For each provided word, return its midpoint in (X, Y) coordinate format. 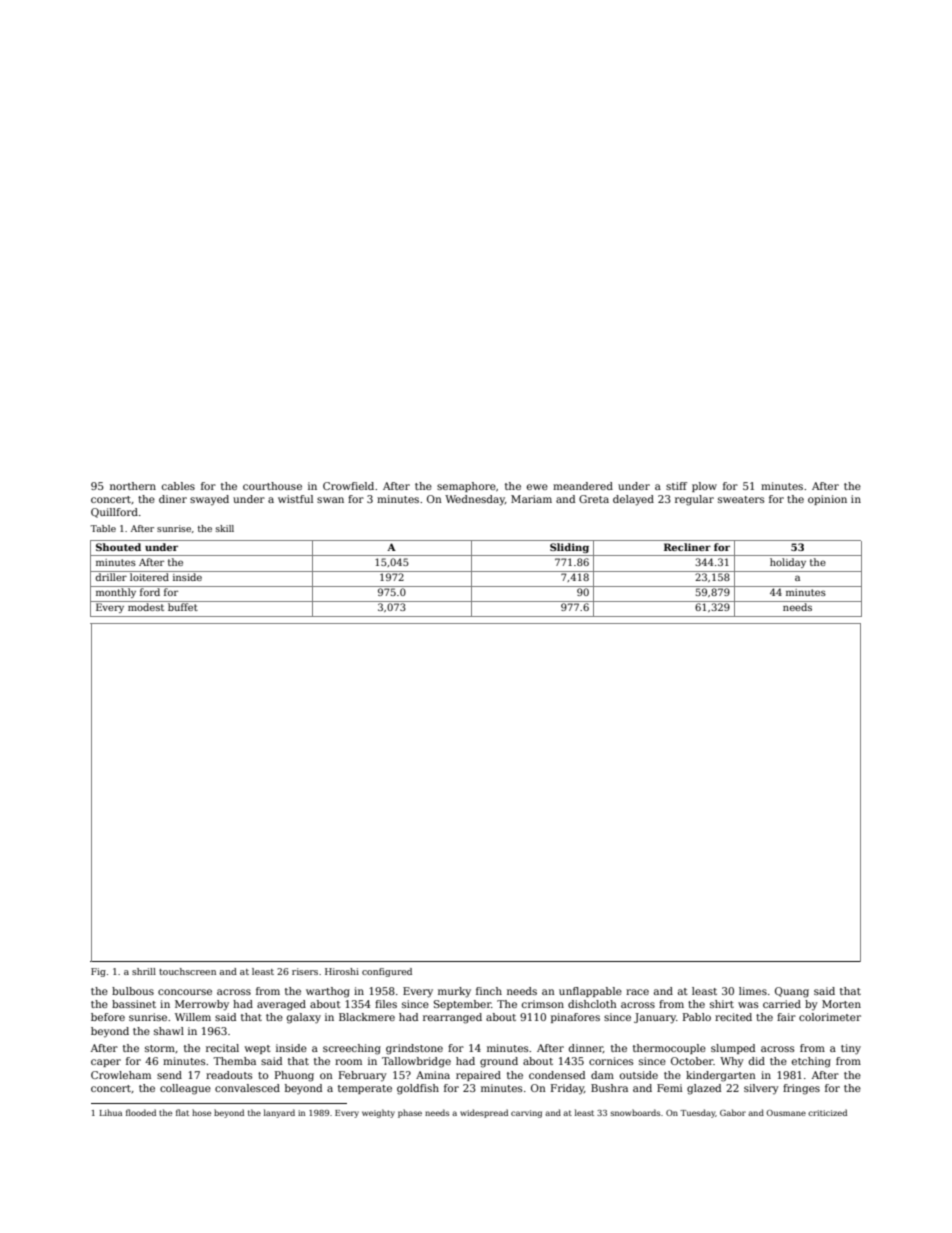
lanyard (279, 1113)
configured (387, 972)
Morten (841, 1004)
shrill (144, 971)
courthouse (272, 486)
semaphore (466, 487)
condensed (557, 1075)
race (637, 992)
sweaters (741, 499)
